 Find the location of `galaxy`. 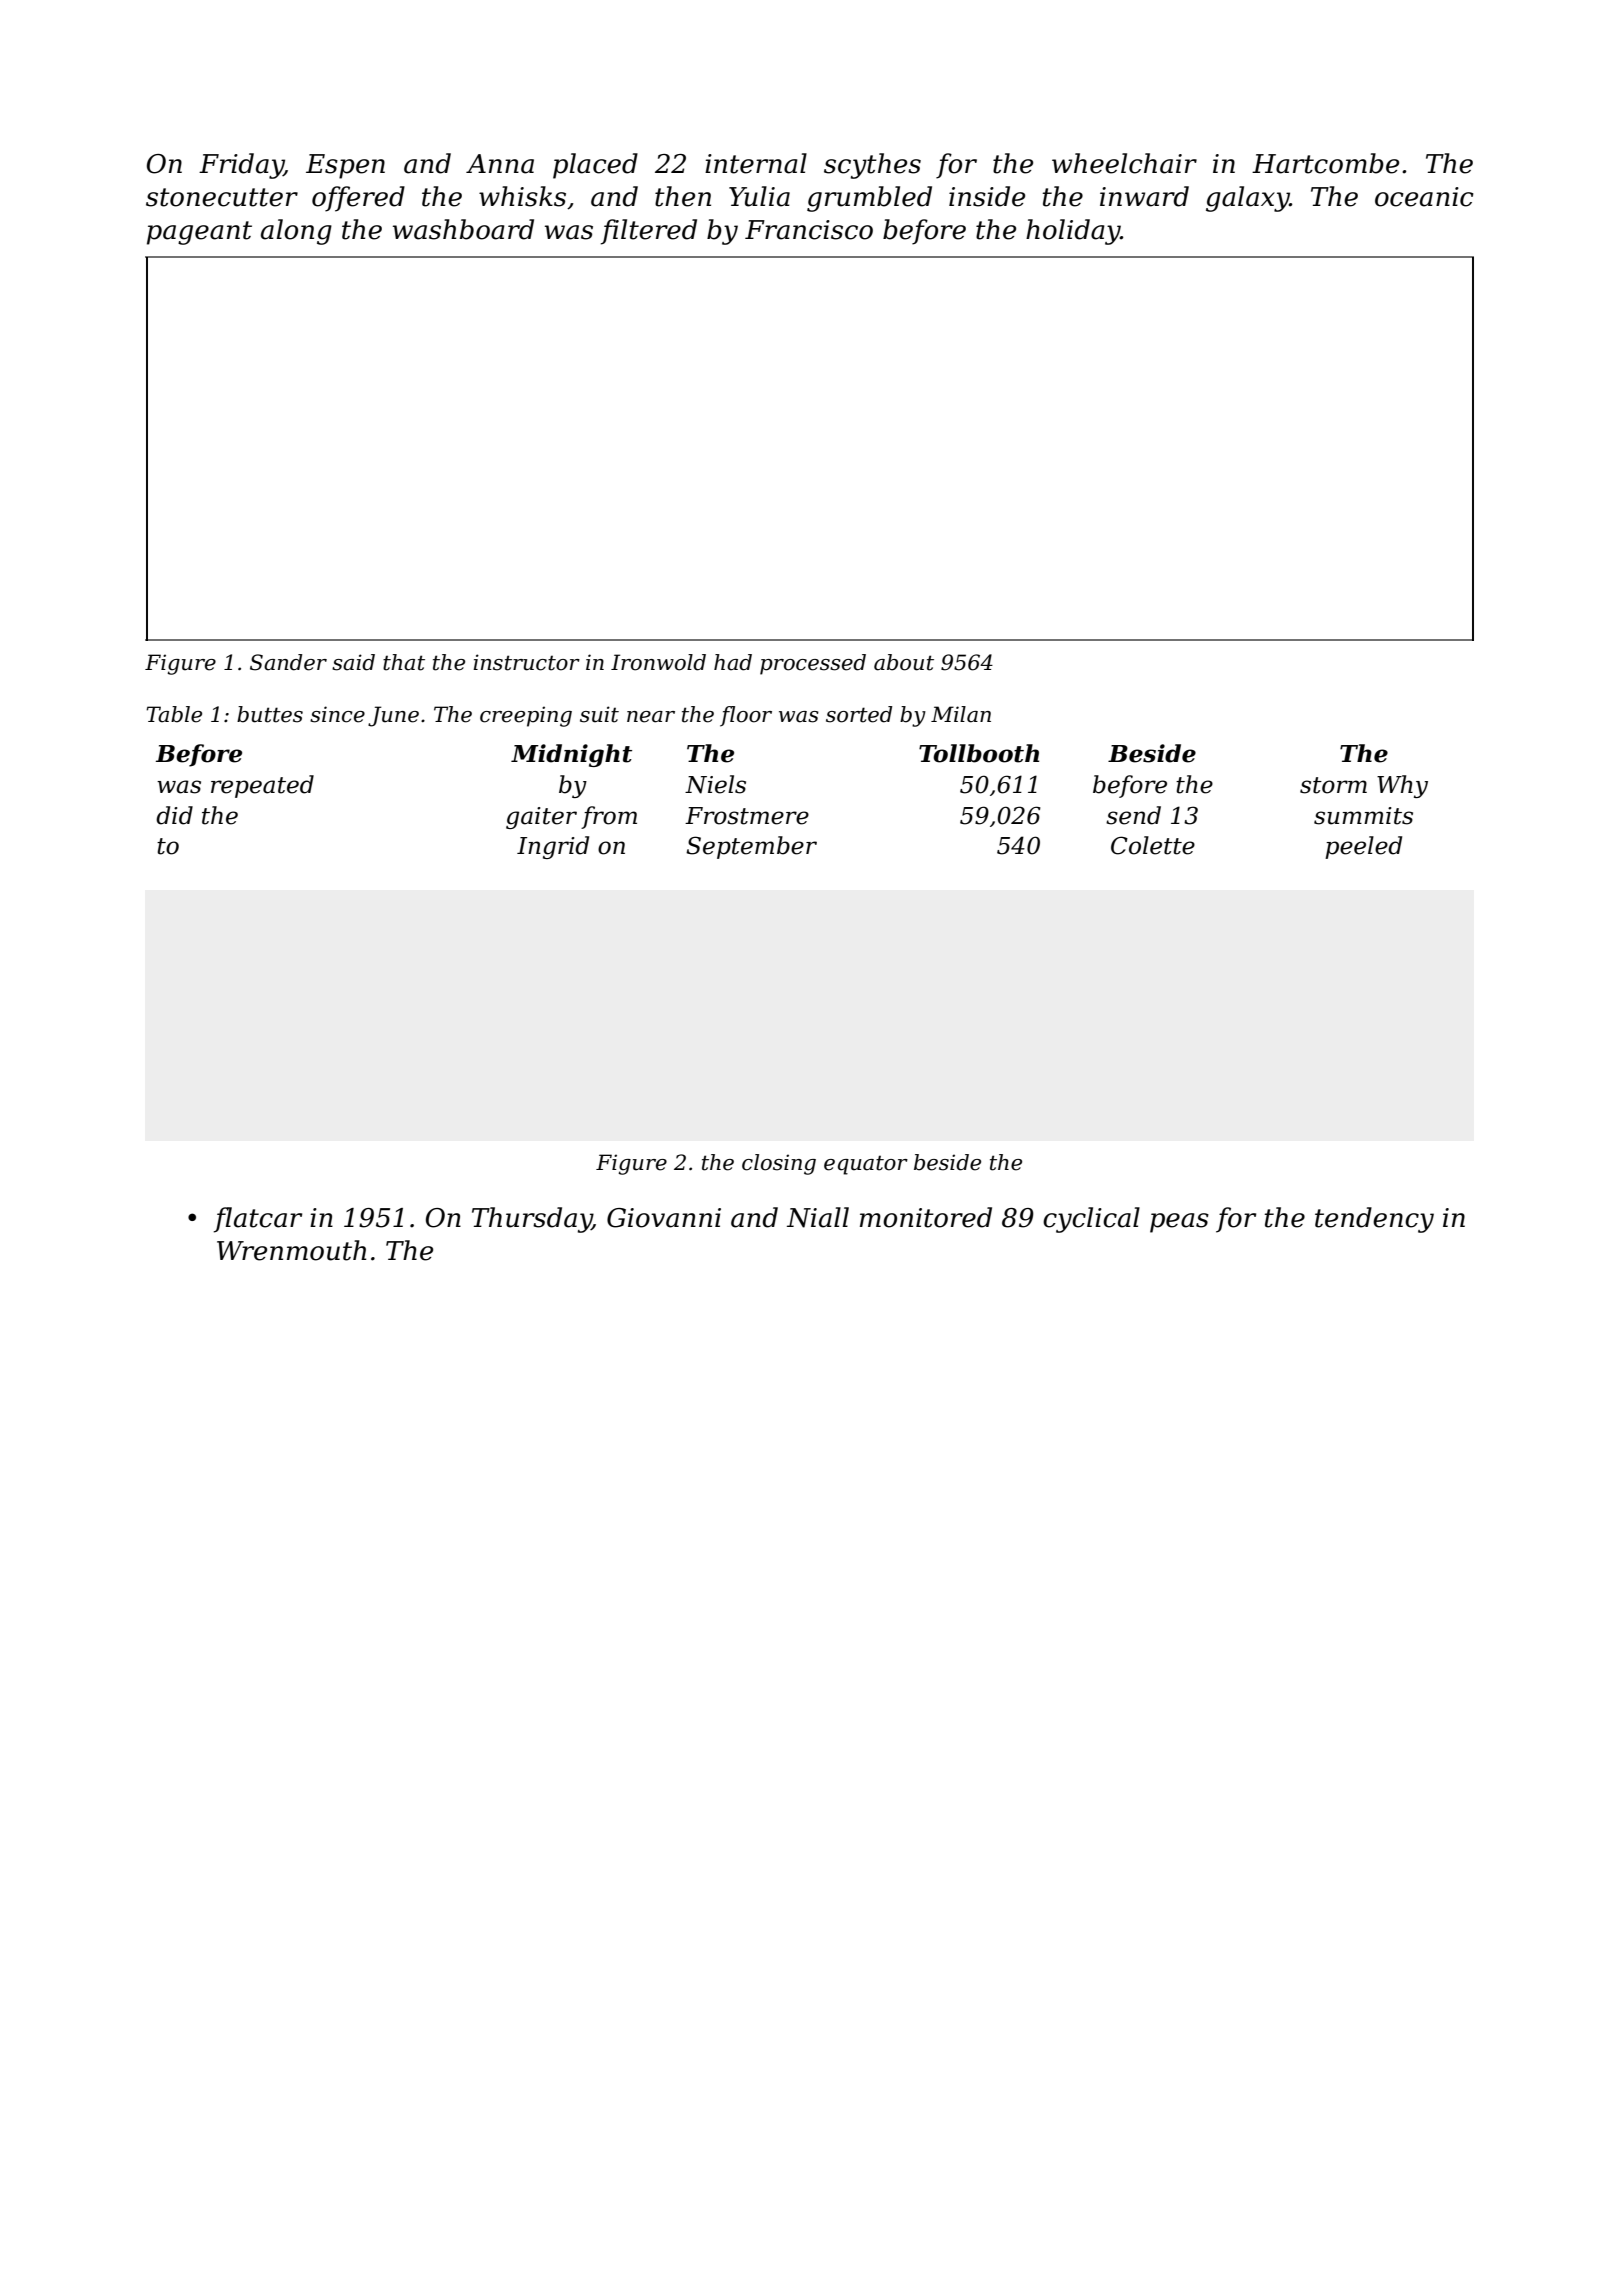

galaxy is located at coordinates (1248, 199).
